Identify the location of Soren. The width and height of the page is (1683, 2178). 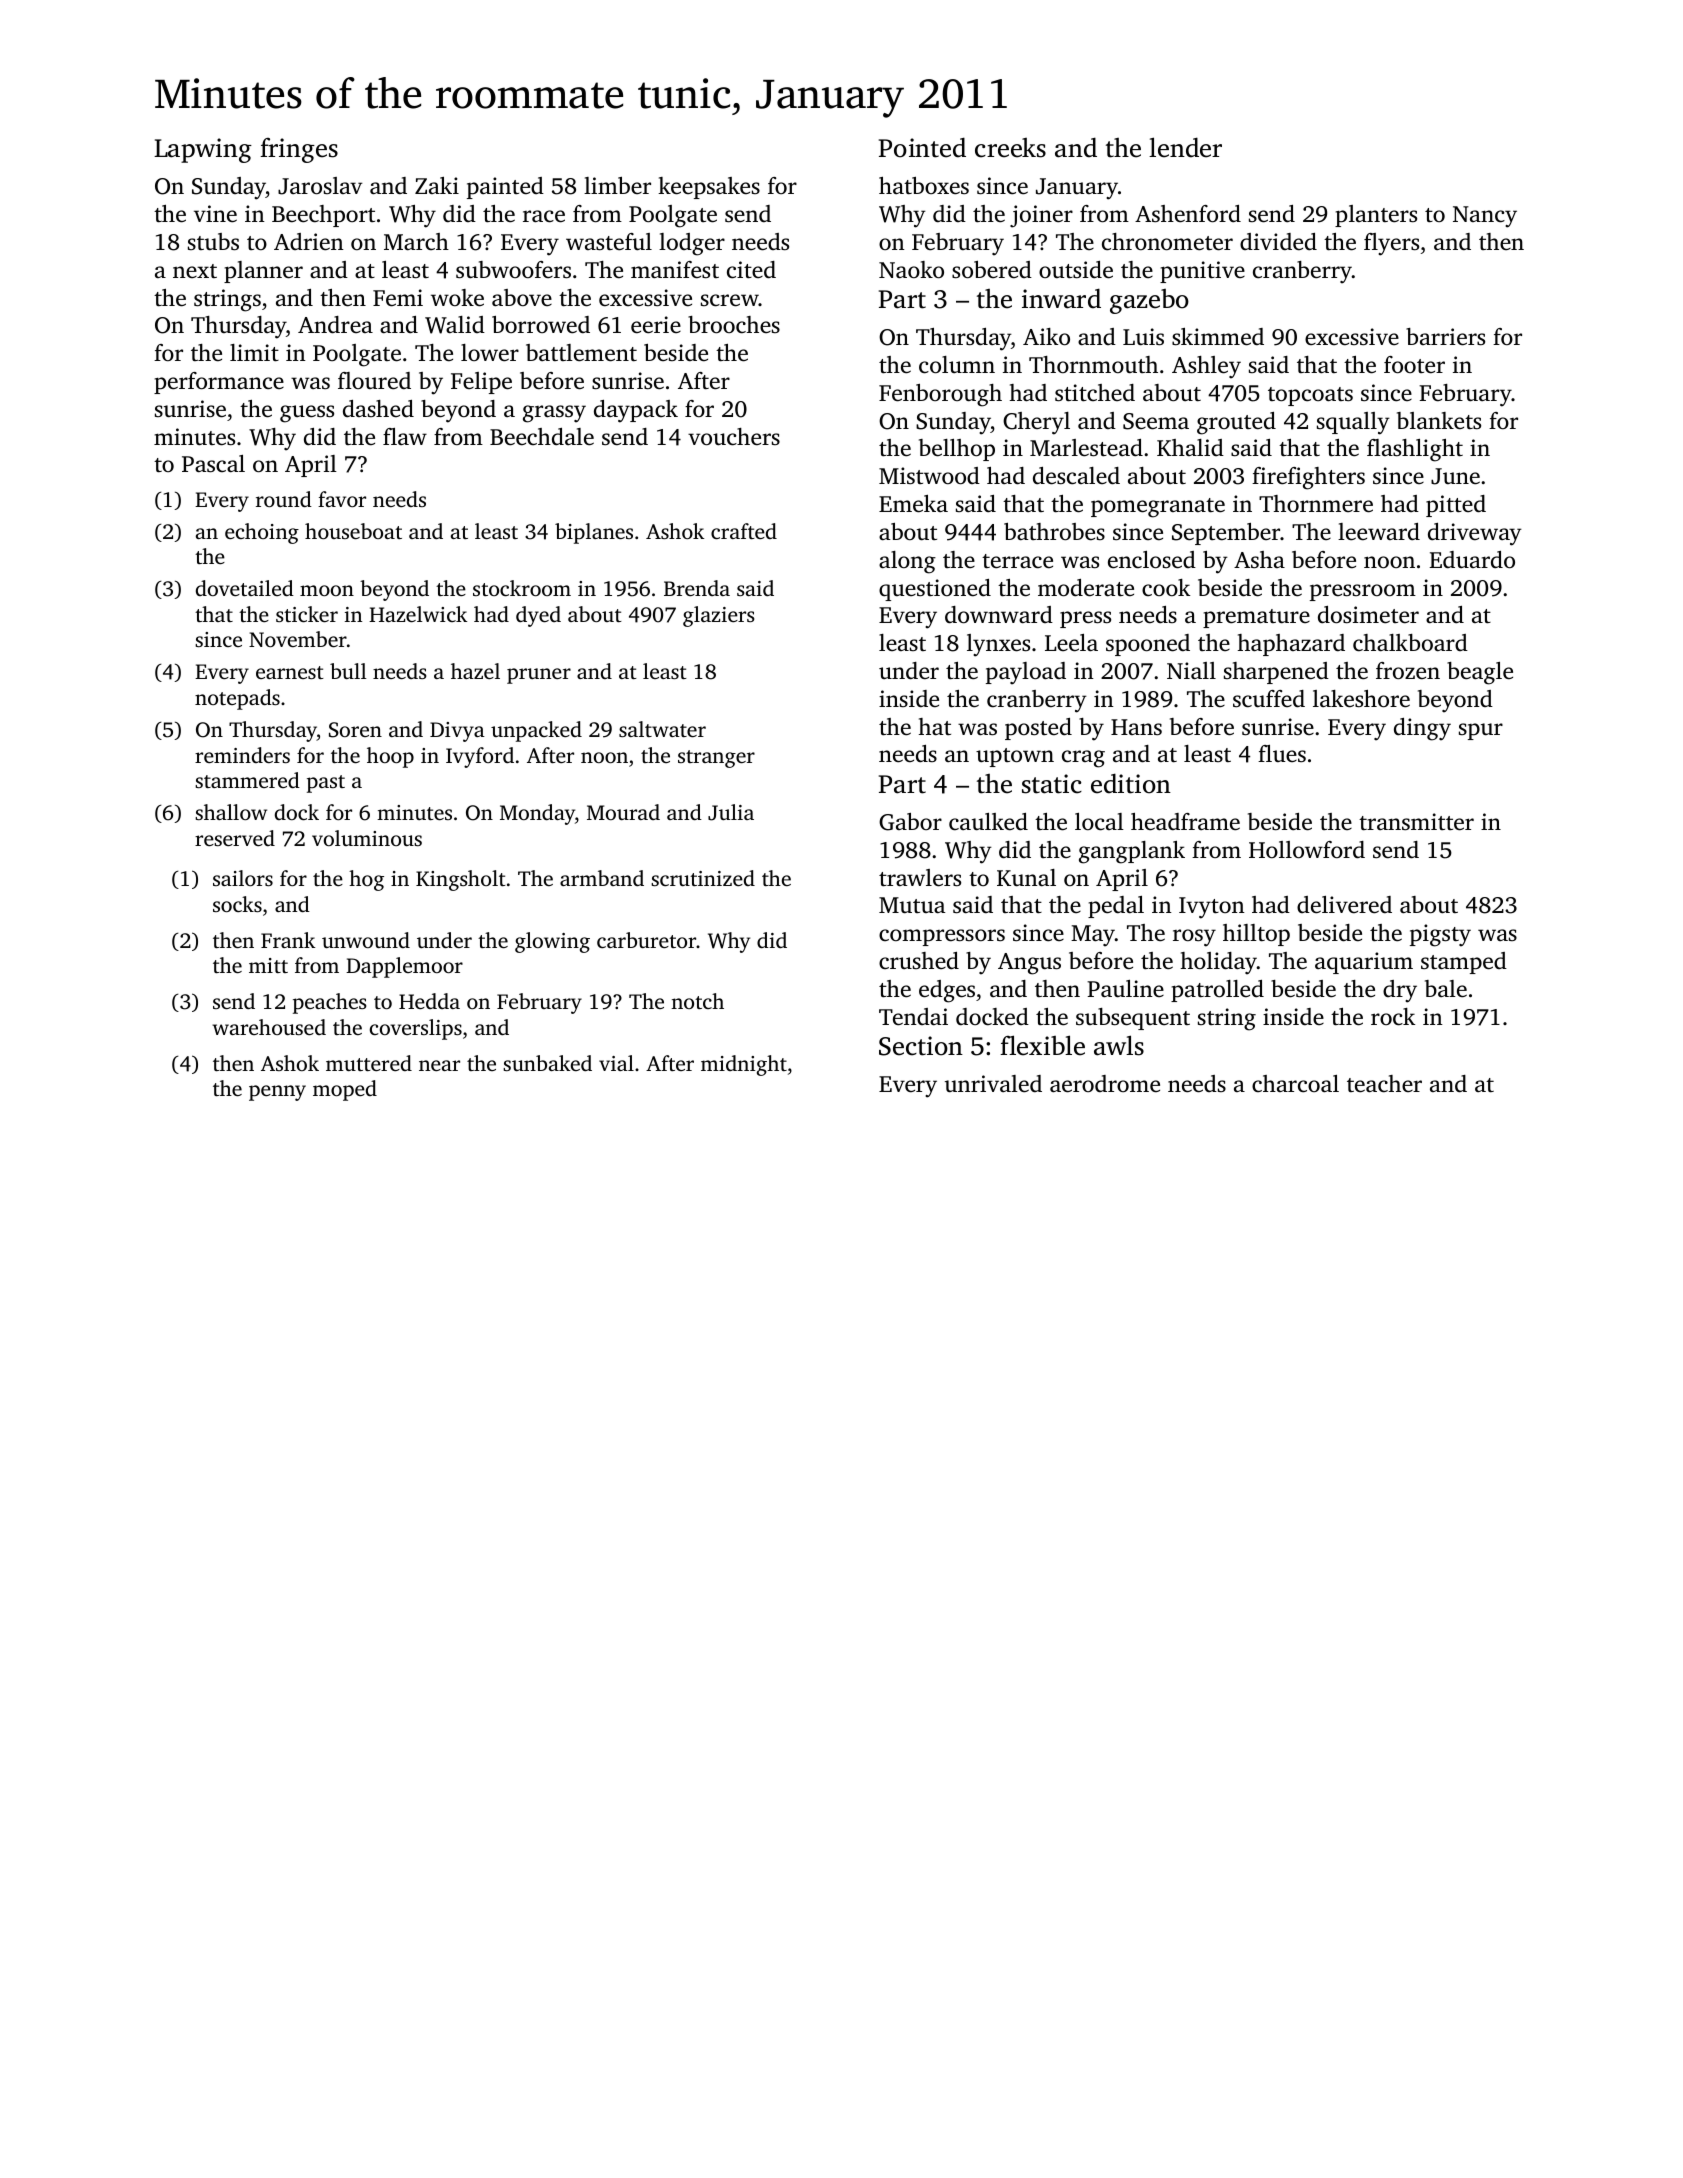
(355, 730).
